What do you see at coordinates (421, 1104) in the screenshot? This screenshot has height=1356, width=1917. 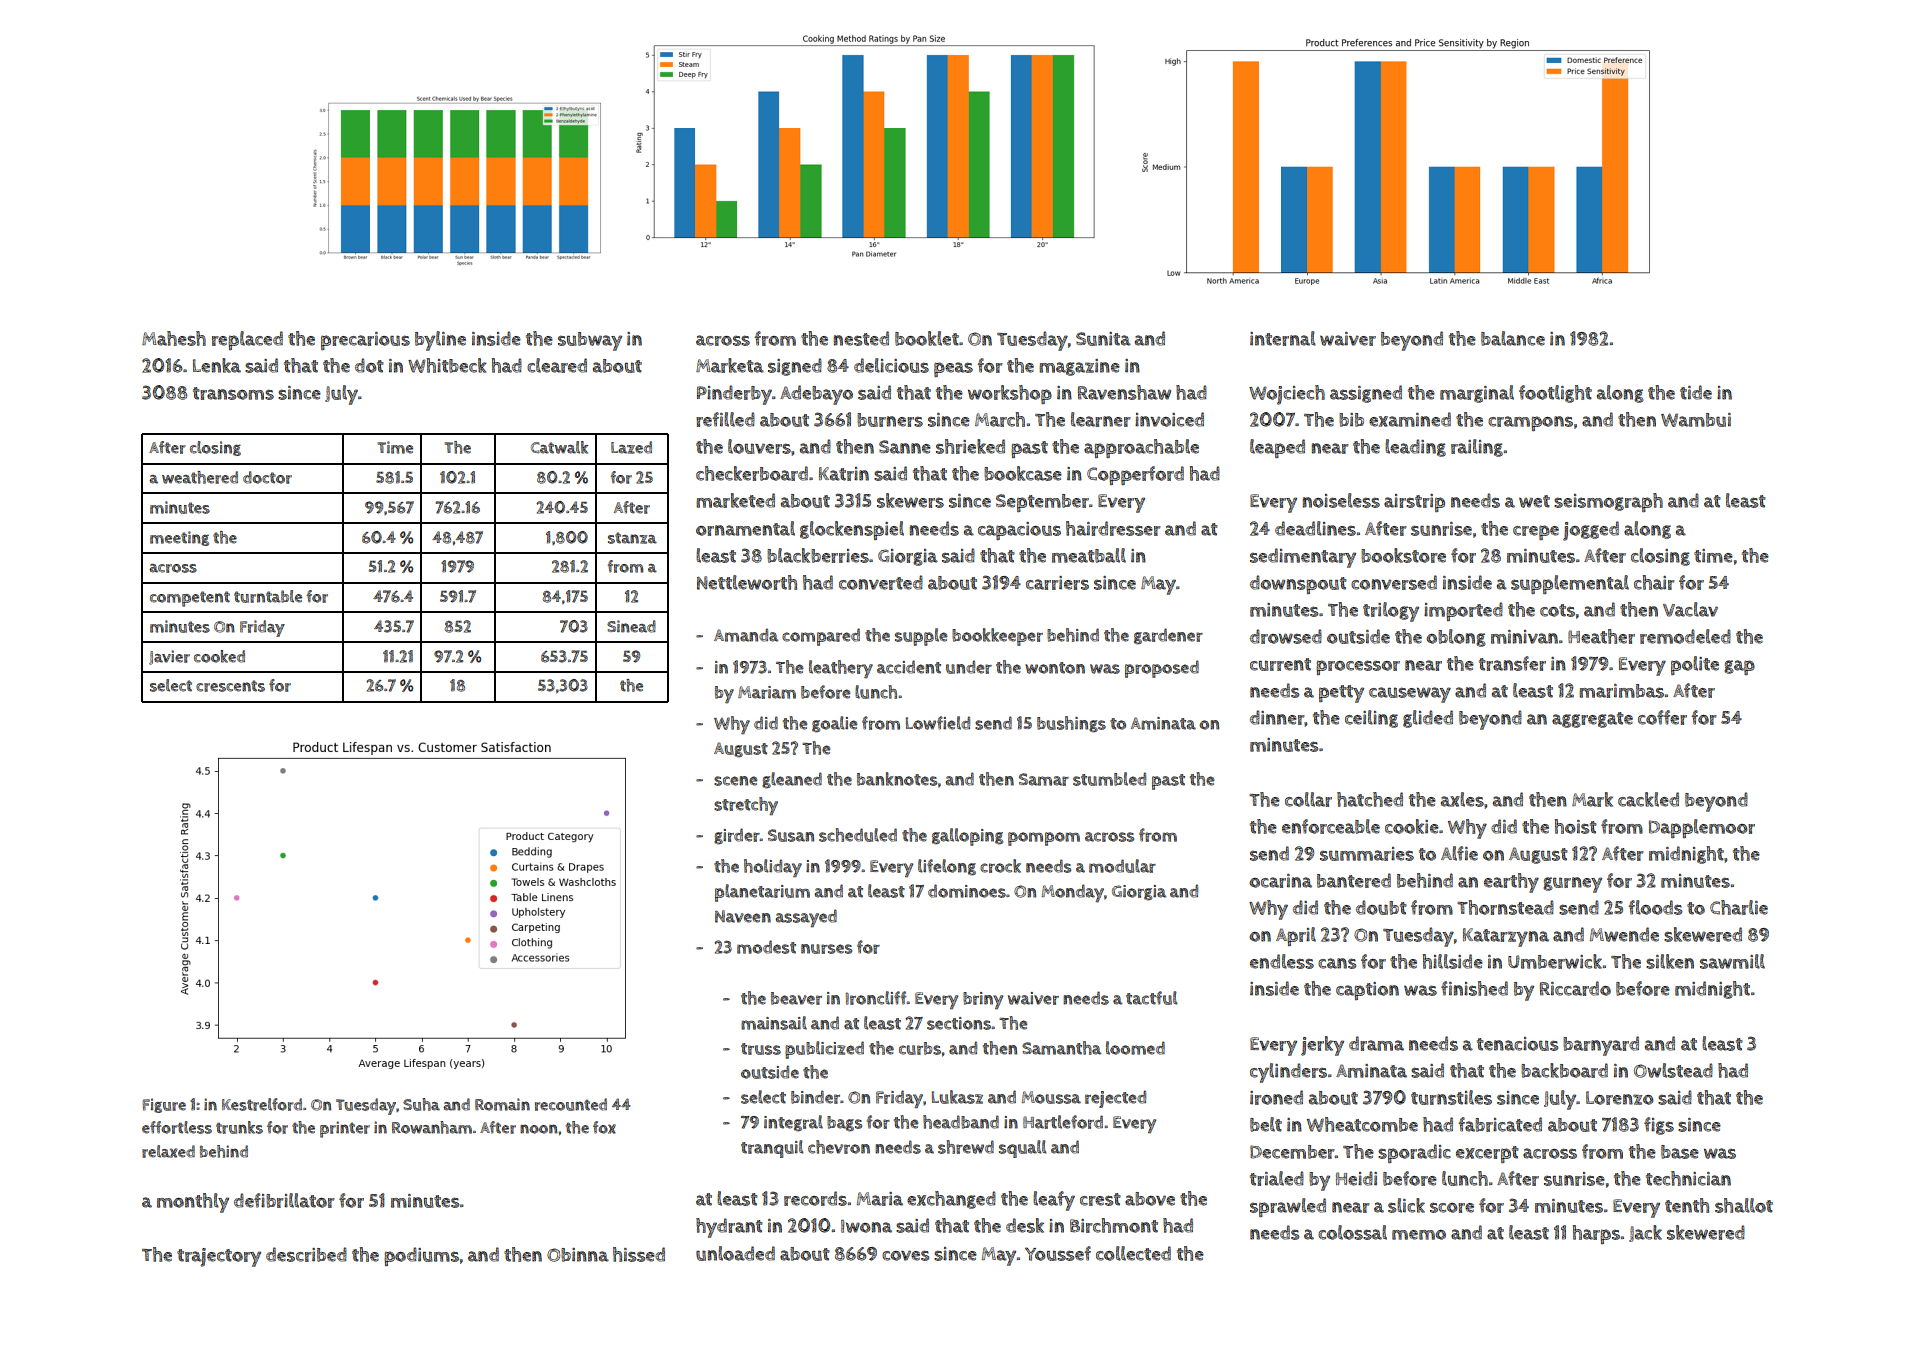 I see `Suha` at bounding box center [421, 1104].
